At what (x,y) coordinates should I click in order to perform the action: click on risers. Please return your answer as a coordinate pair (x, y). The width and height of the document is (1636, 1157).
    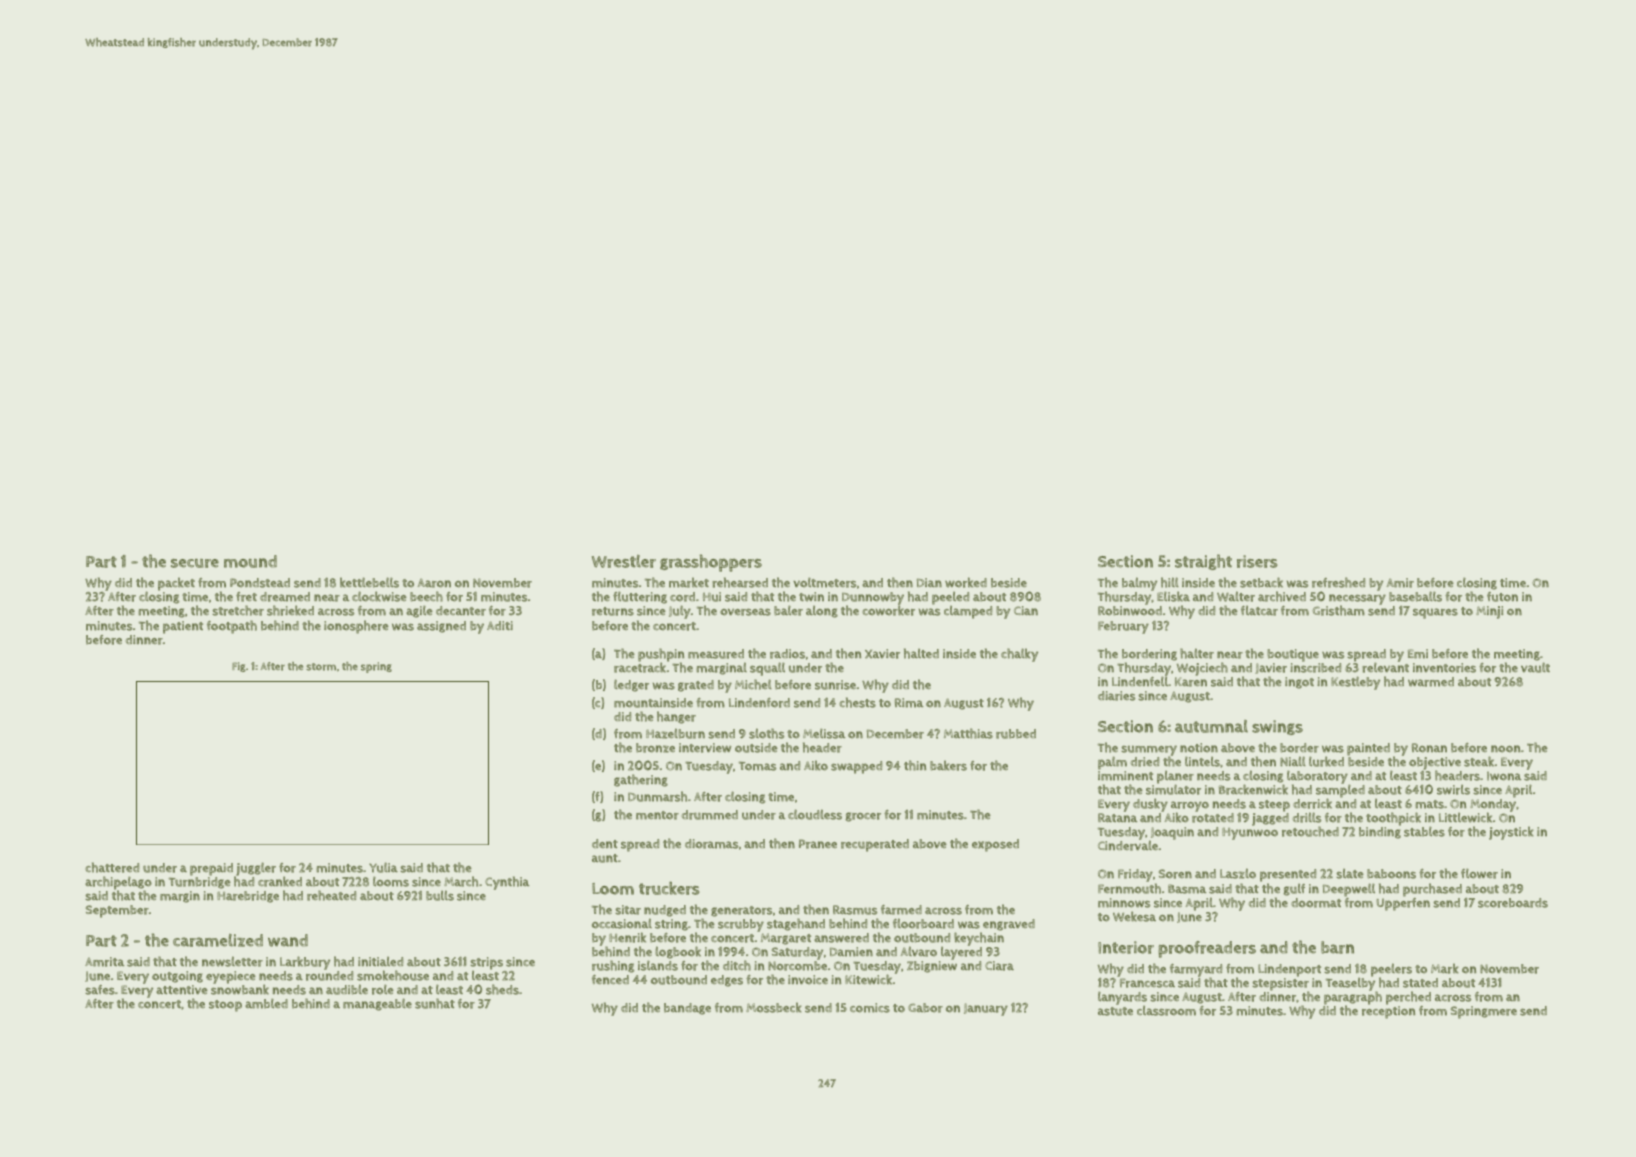
    Looking at the image, I should click on (1257, 561).
